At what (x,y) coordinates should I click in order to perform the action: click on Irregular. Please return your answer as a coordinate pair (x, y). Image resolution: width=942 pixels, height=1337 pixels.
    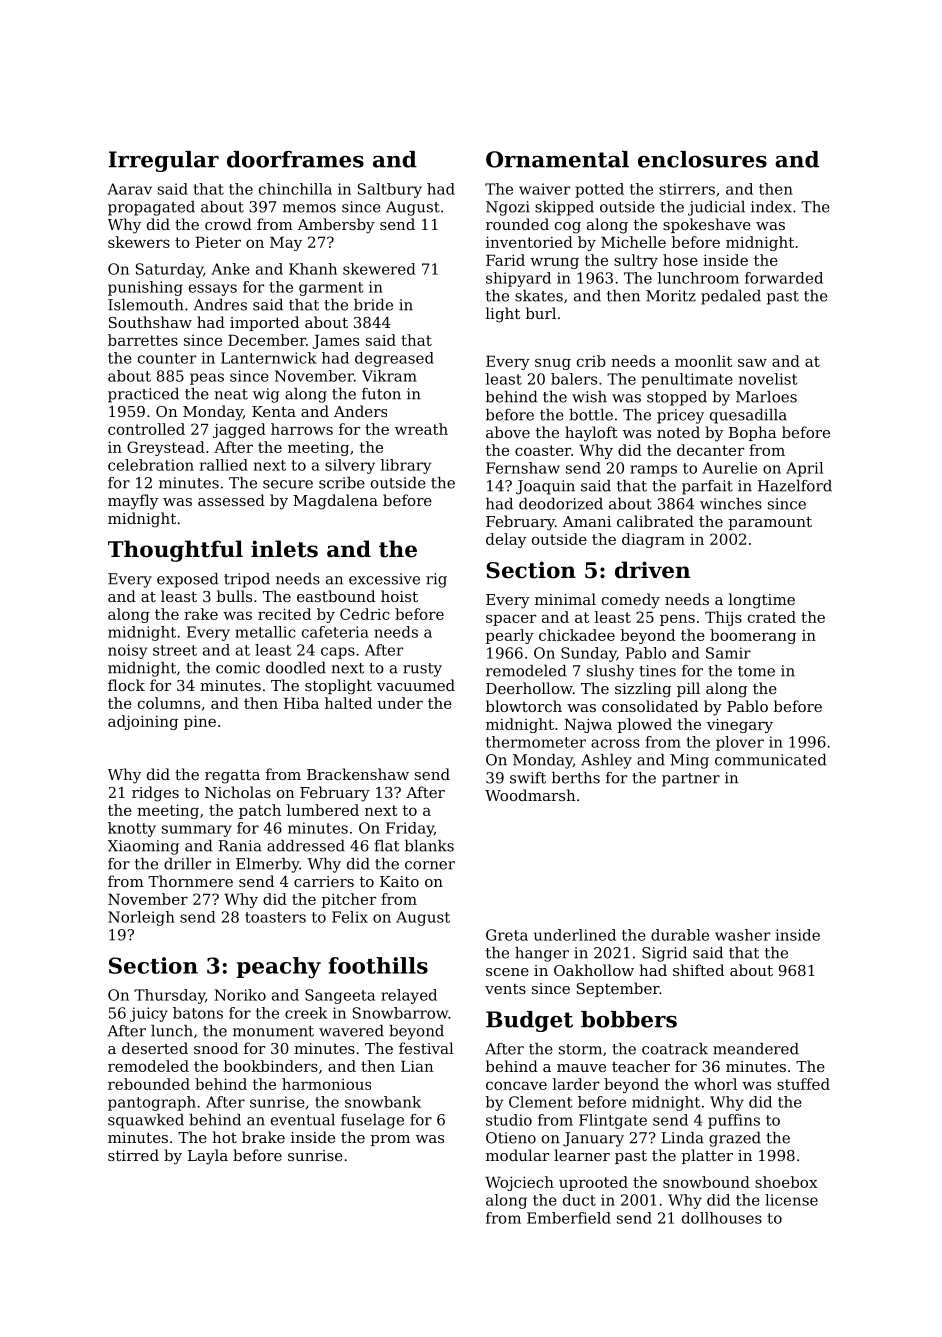
    Looking at the image, I should click on (164, 161).
